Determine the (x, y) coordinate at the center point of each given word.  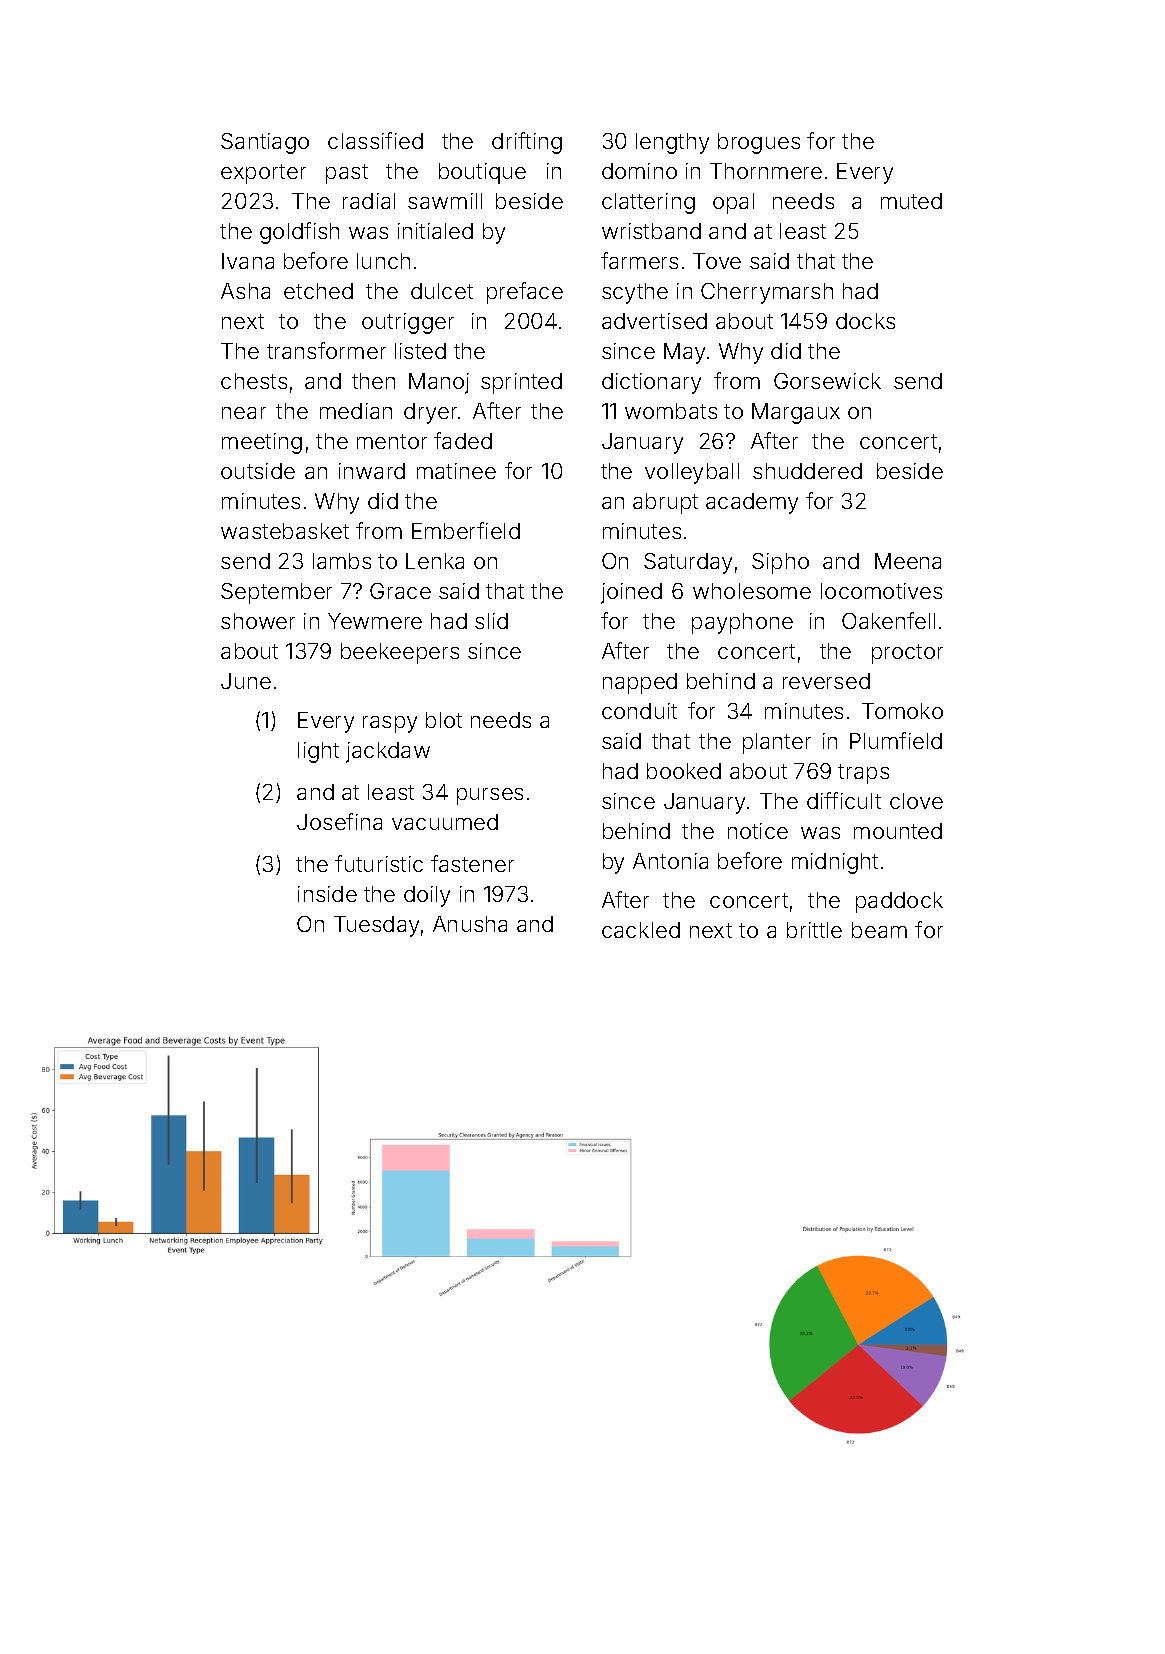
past (347, 174)
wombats (671, 411)
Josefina (339, 821)
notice (758, 831)
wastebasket (285, 531)
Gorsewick (827, 381)
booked (684, 771)
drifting (527, 143)
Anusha (470, 924)
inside (327, 894)
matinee (456, 471)
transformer (326, 350)
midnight (835, 863)
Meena (908, 561)
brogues (759, 143)
